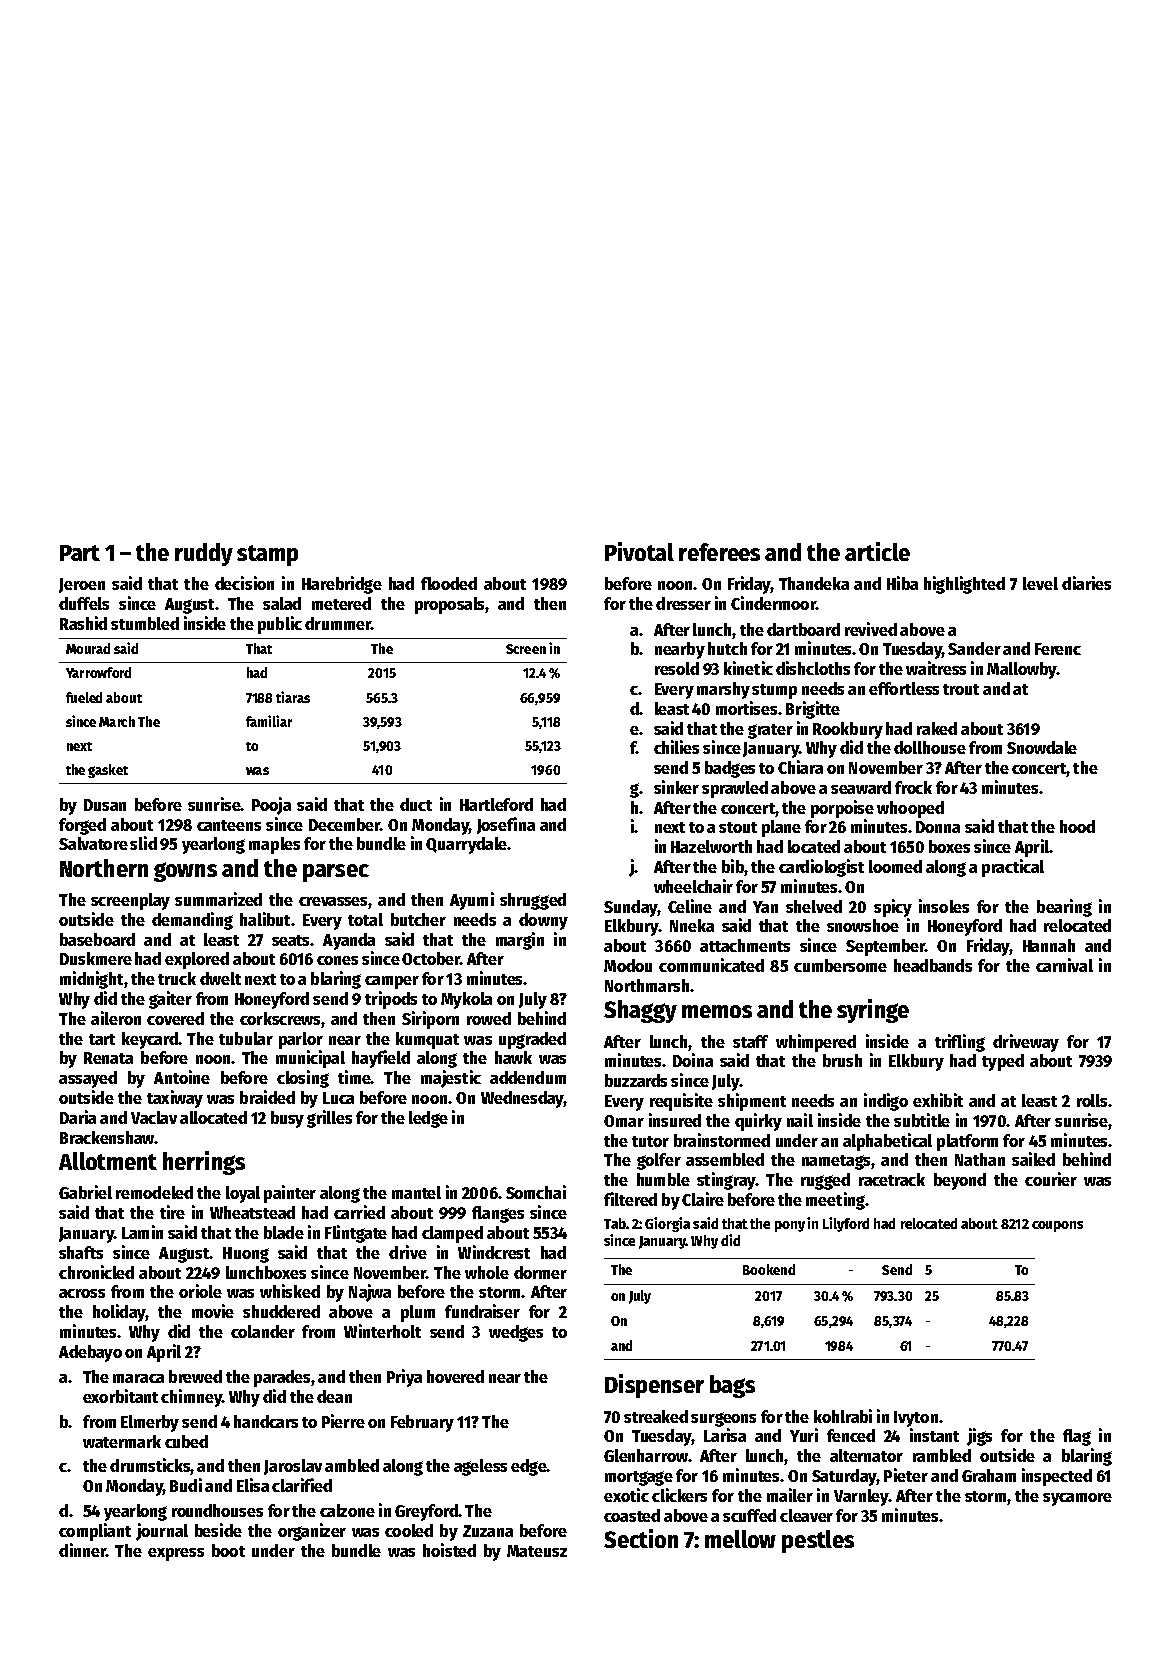 The height and width of the page is (1656, 1171). I want to click on duffels, so click(84, 603).
